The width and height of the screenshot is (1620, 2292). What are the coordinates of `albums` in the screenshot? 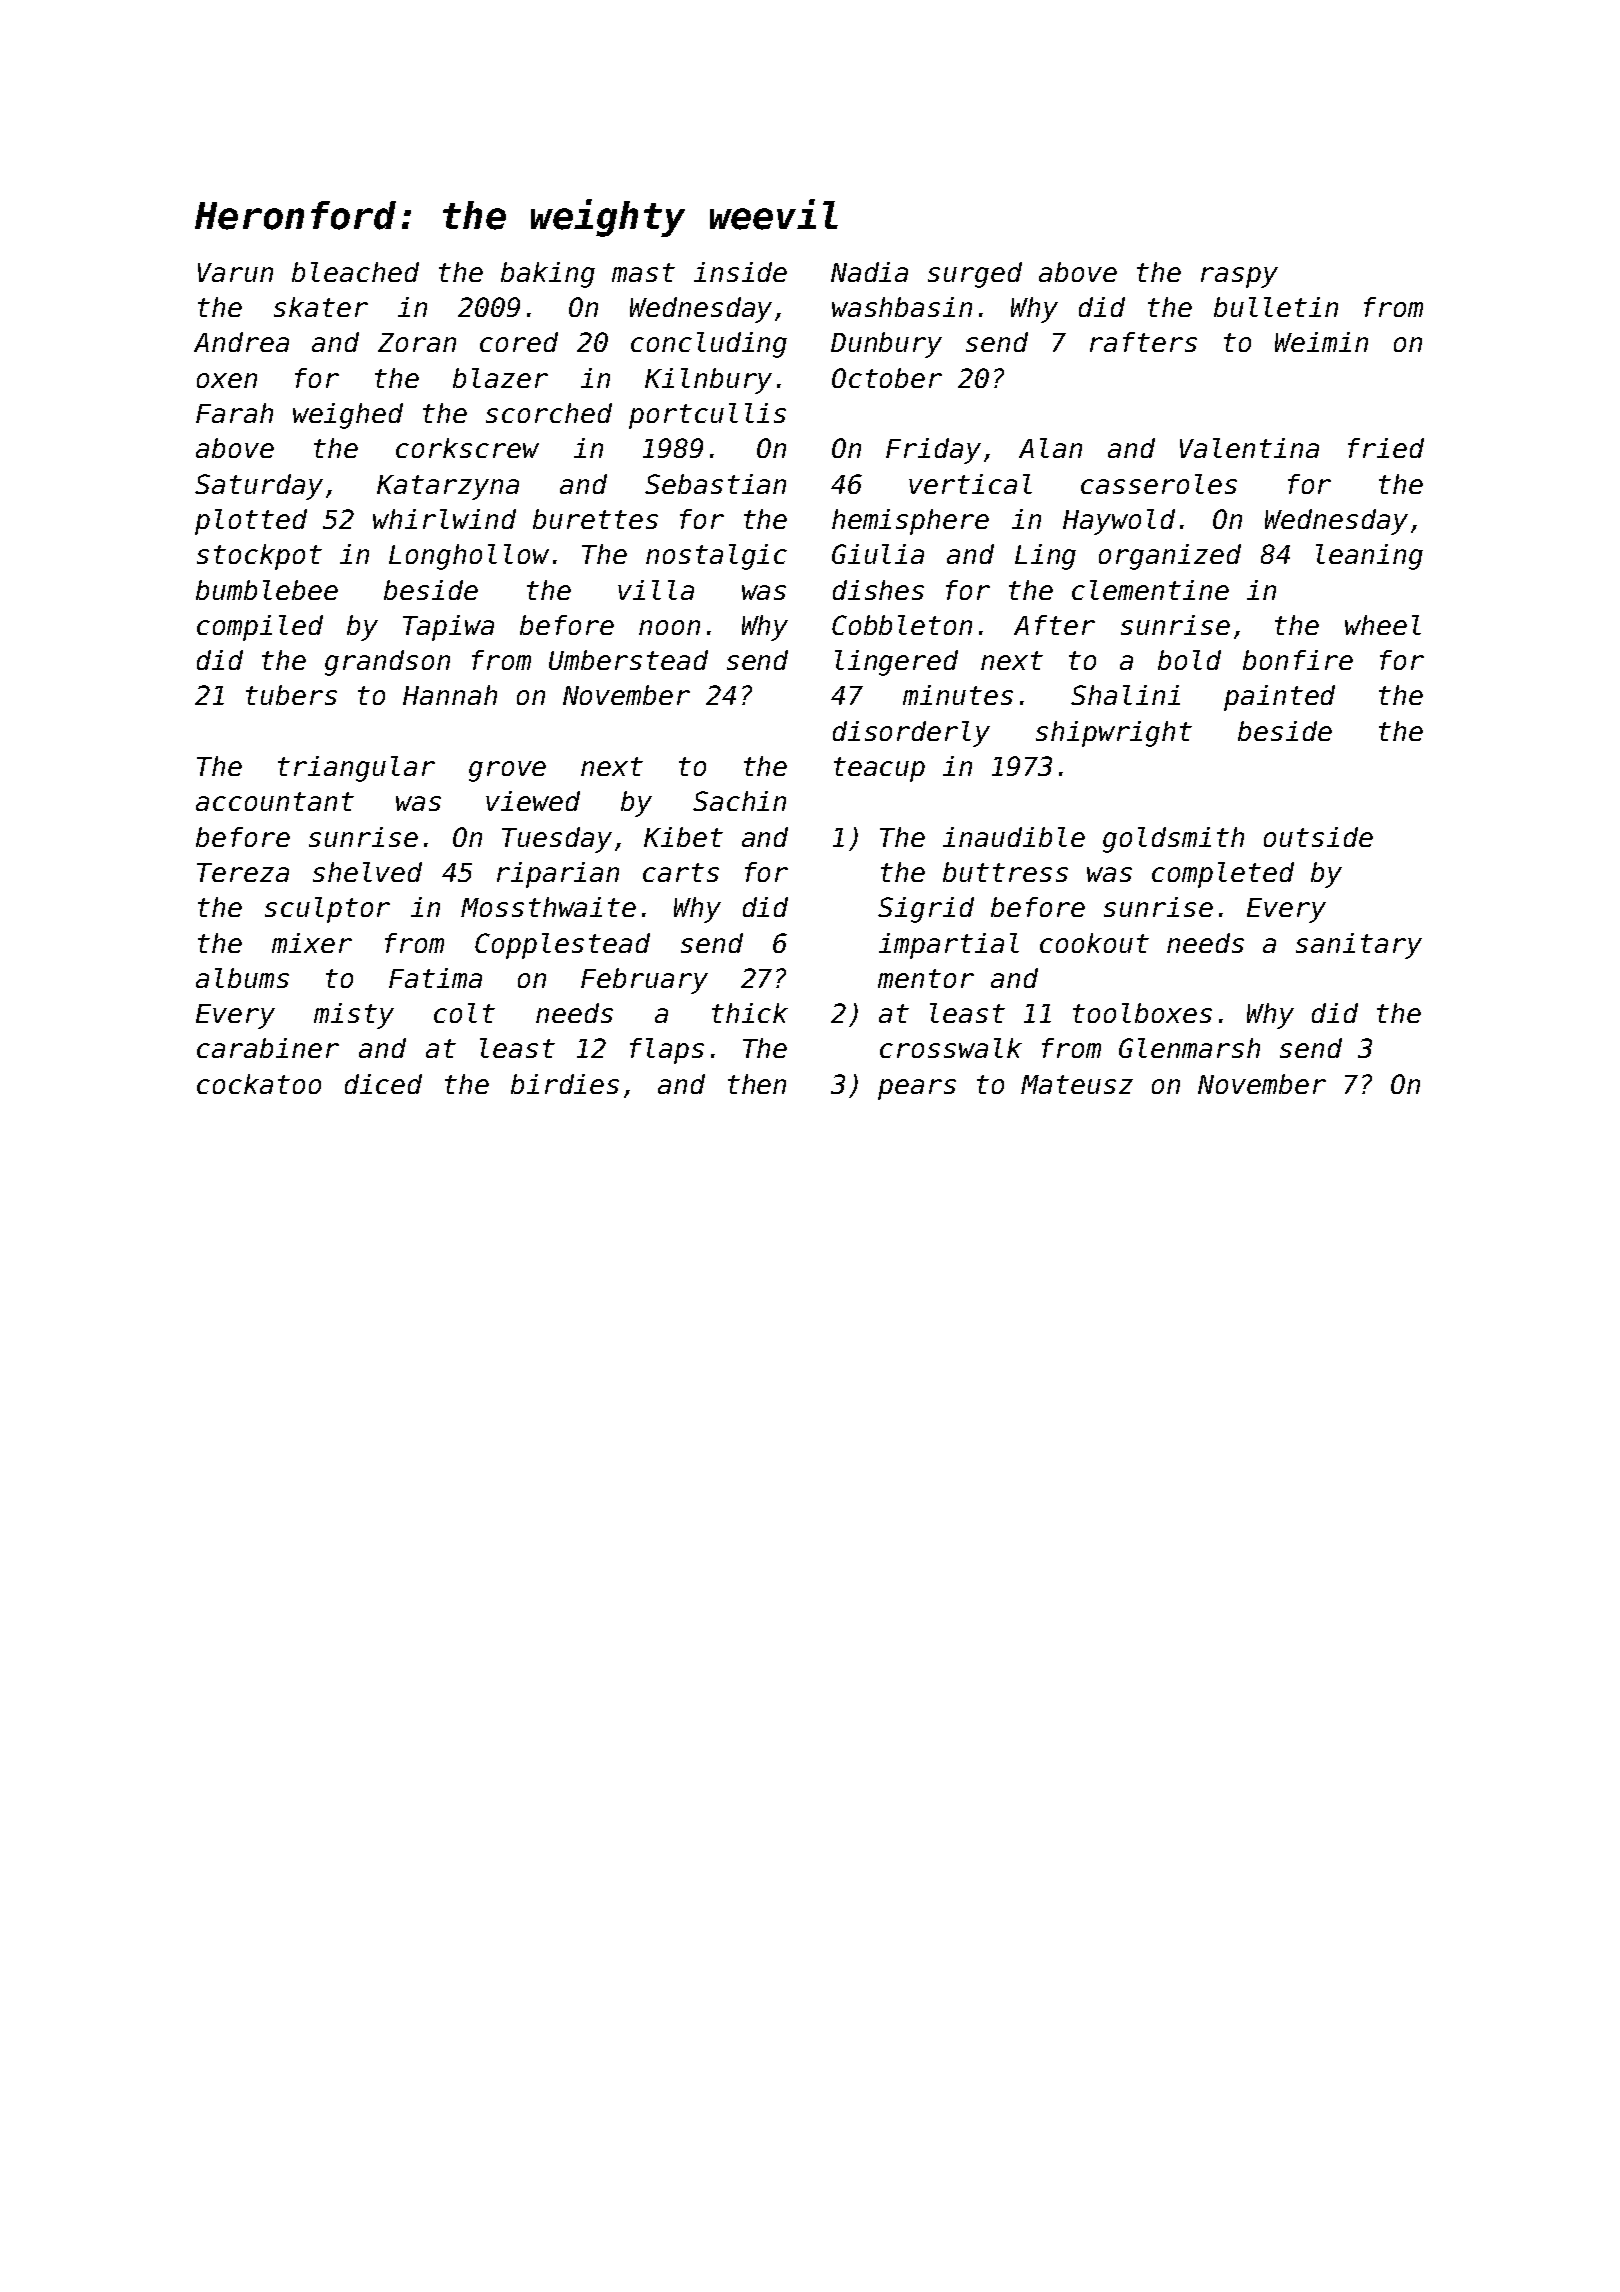 It's located at (242, 978).
